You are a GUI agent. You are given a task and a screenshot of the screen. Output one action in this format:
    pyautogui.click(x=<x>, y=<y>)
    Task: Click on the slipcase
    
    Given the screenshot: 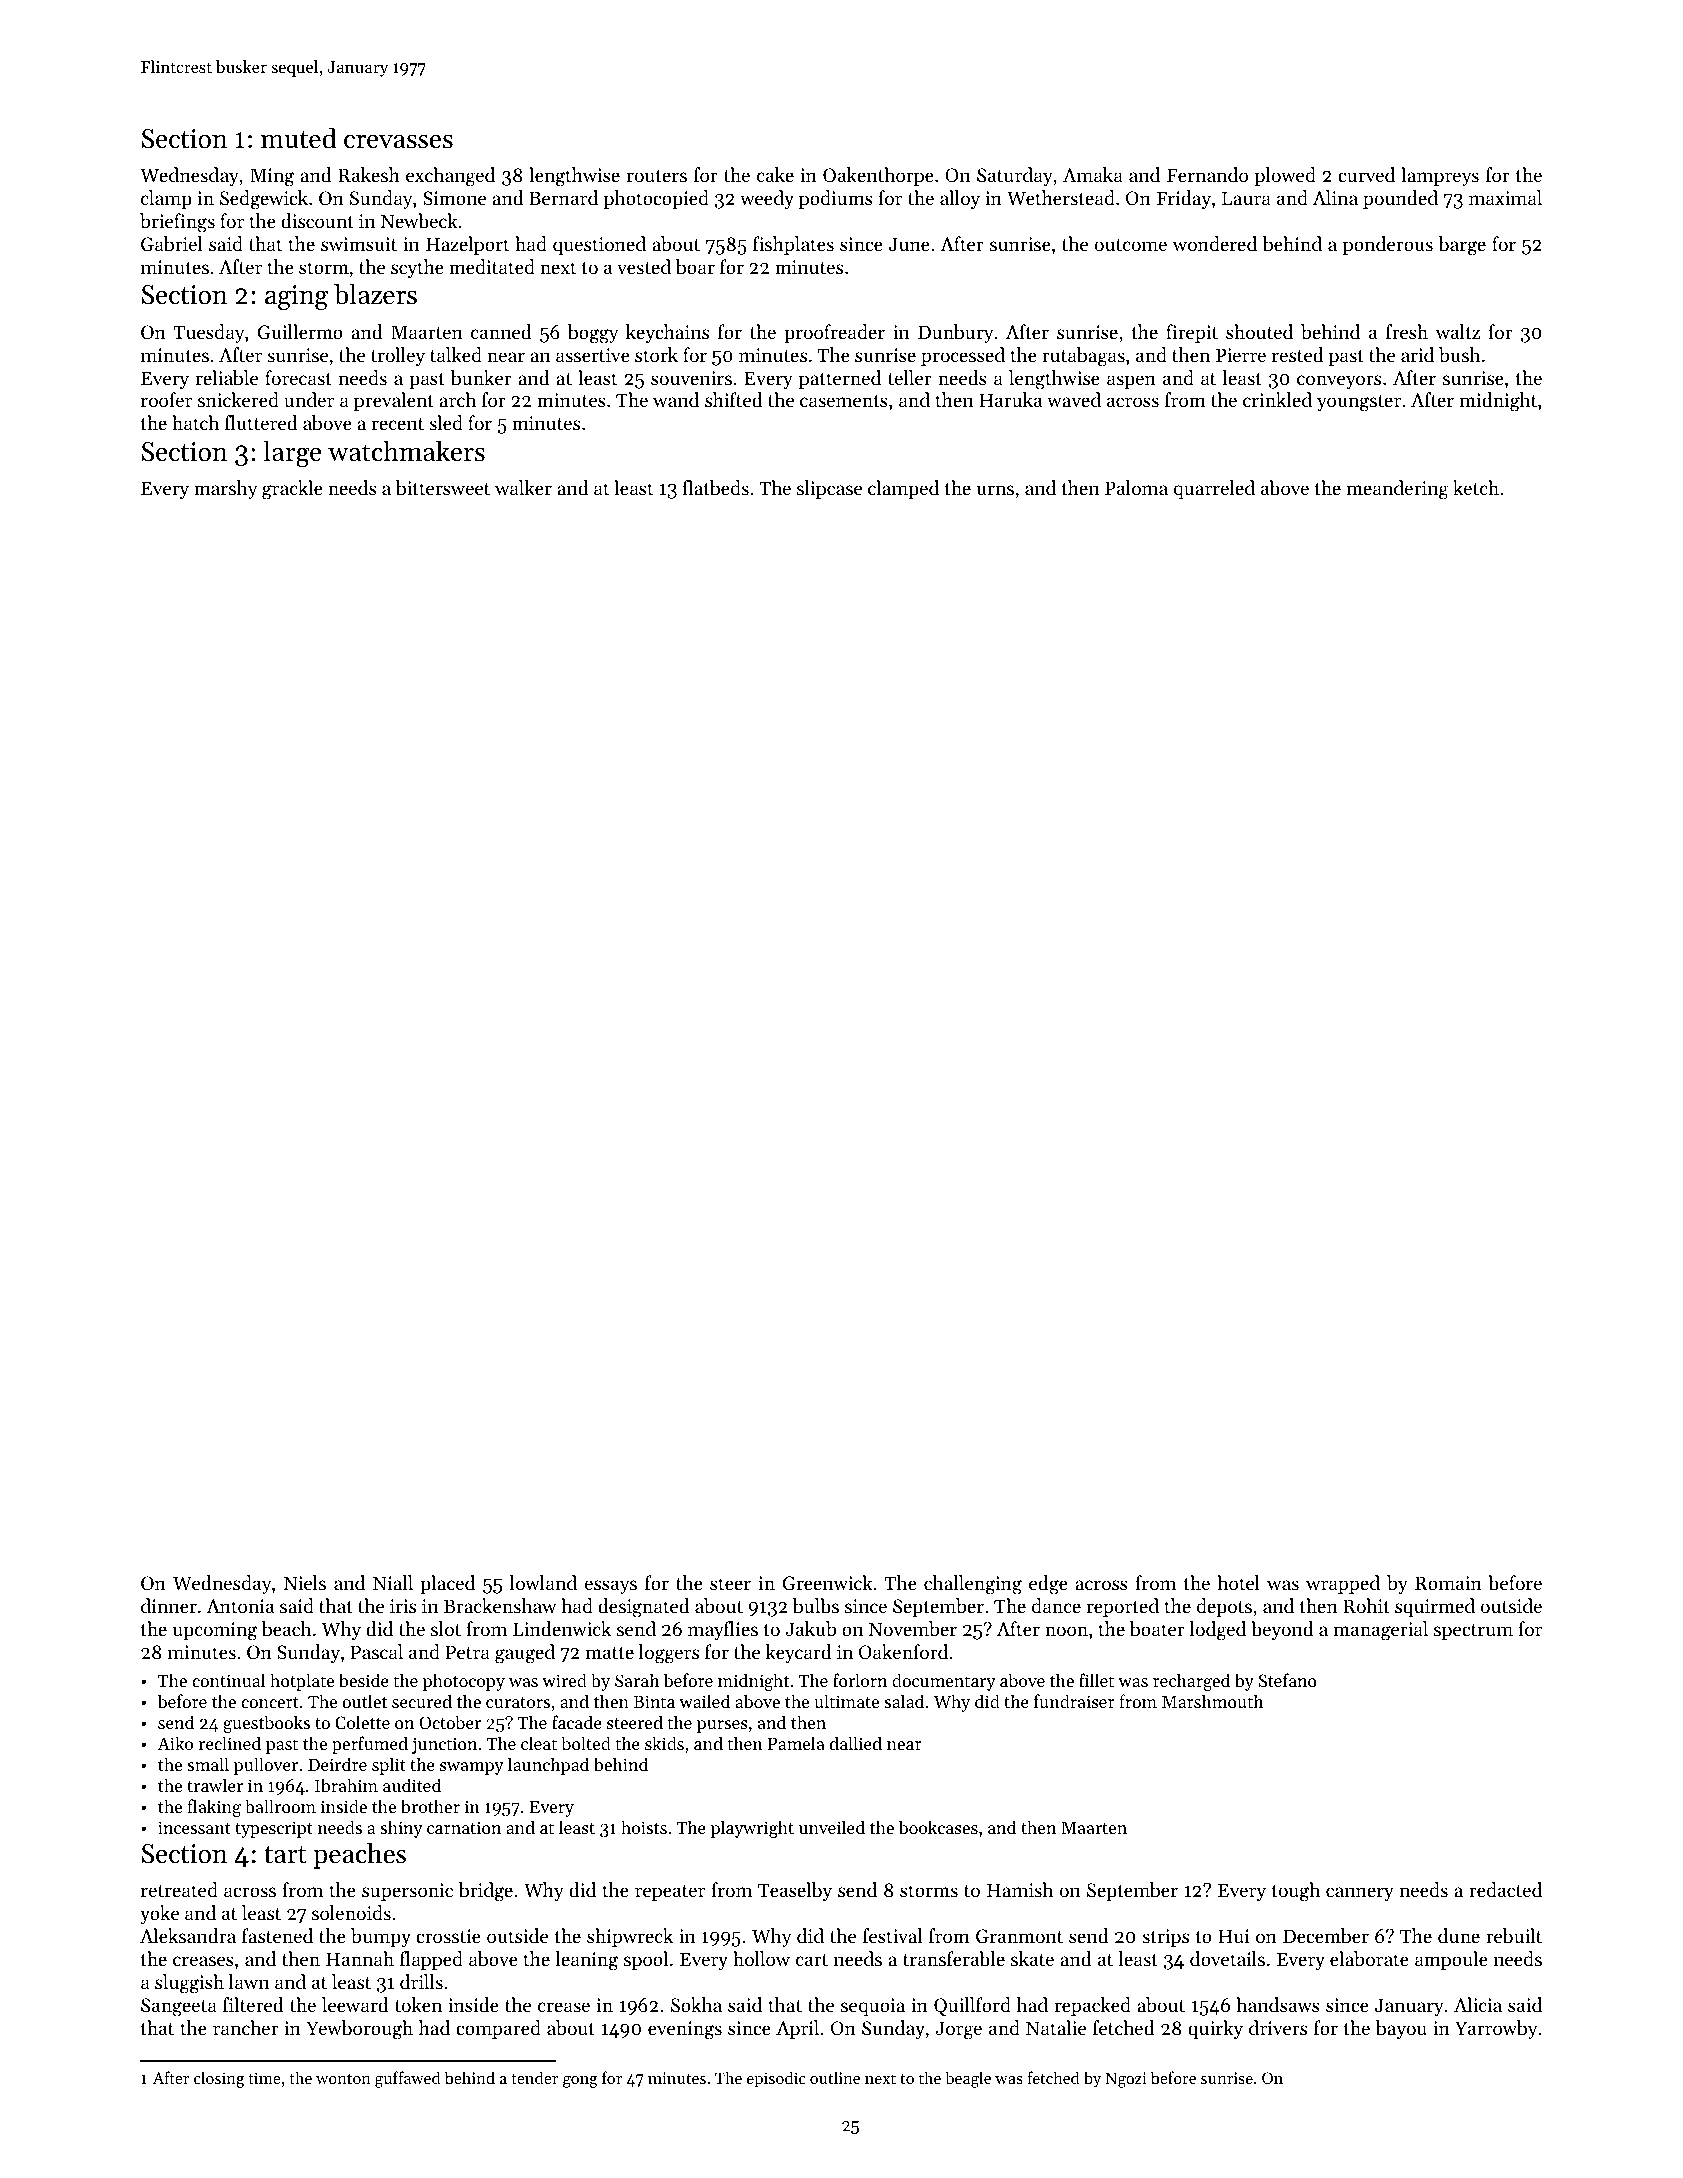 What is the action you would take?
    pyautogui.click(x=829, y=489)
